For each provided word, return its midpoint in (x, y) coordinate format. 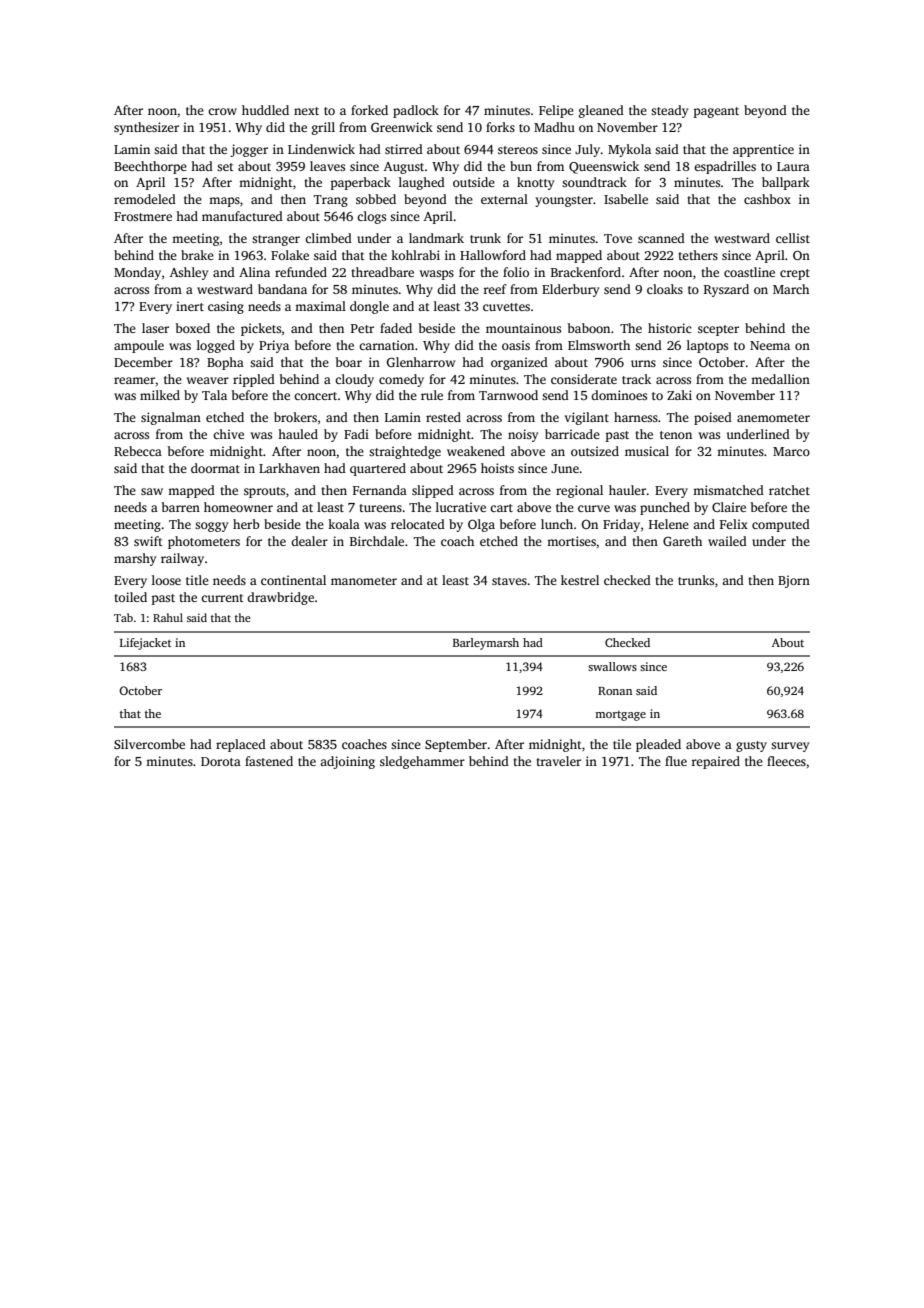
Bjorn (794, 581)
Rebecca (138, 451)
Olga (481, 525)
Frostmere (143, 216)
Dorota (221, 761)
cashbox (767, 199)
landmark (436, 238)
